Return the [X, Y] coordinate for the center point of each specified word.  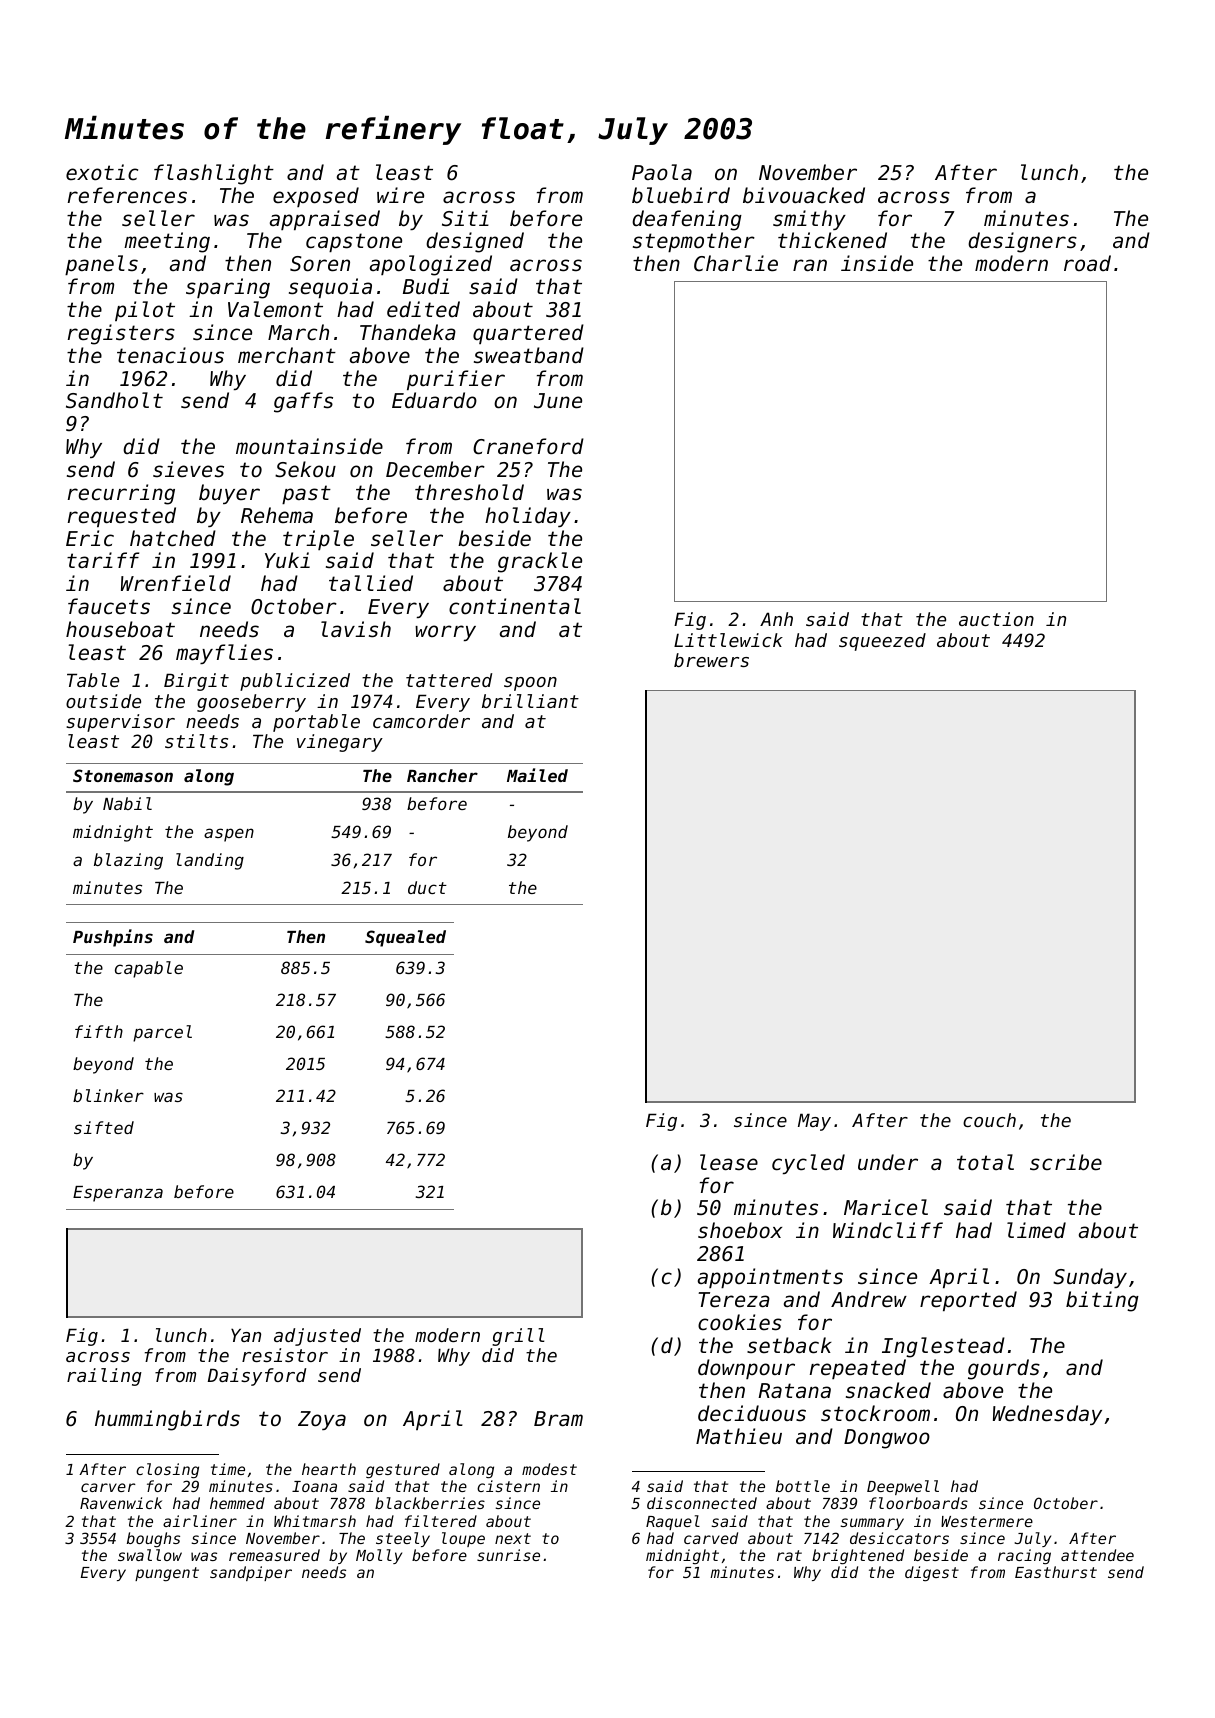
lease [729, 1162]
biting [1102, 1301]
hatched [173, 538]
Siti [465, 218]
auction [996, 619]
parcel [162, 1033]
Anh [776, 619]
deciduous [752, 1413]
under [888, 1162]
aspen [229, 835]
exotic [102, 172]
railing [104, 1377]
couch [989, 1120]
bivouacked [804, 195]
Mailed [537, 775]
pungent [167, 1574]
